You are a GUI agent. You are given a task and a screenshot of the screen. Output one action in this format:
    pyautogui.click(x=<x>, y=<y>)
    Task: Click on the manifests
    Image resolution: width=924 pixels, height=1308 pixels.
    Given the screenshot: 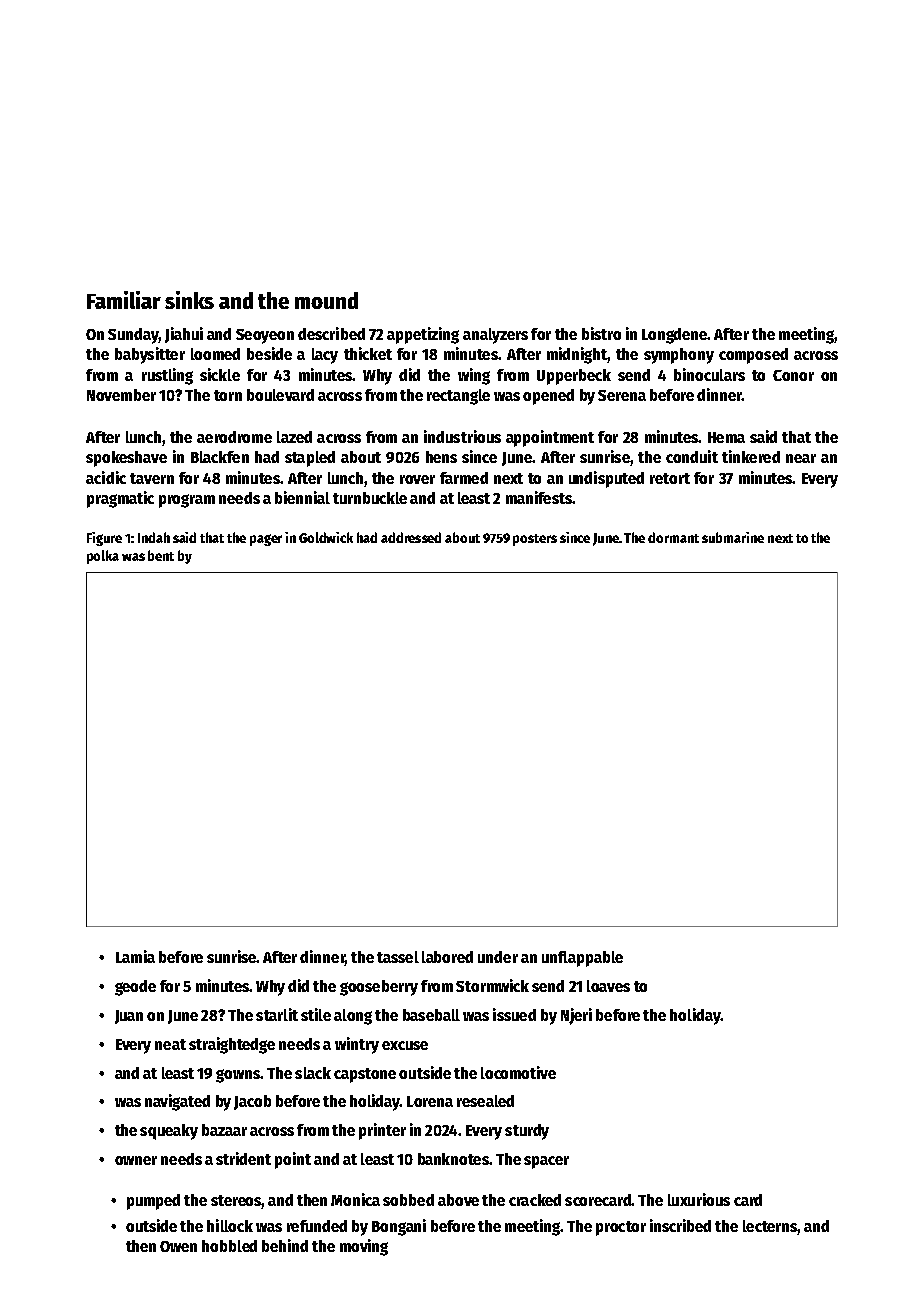 What is the action you would take?
    pyautogui.click(x=539, y=497)
